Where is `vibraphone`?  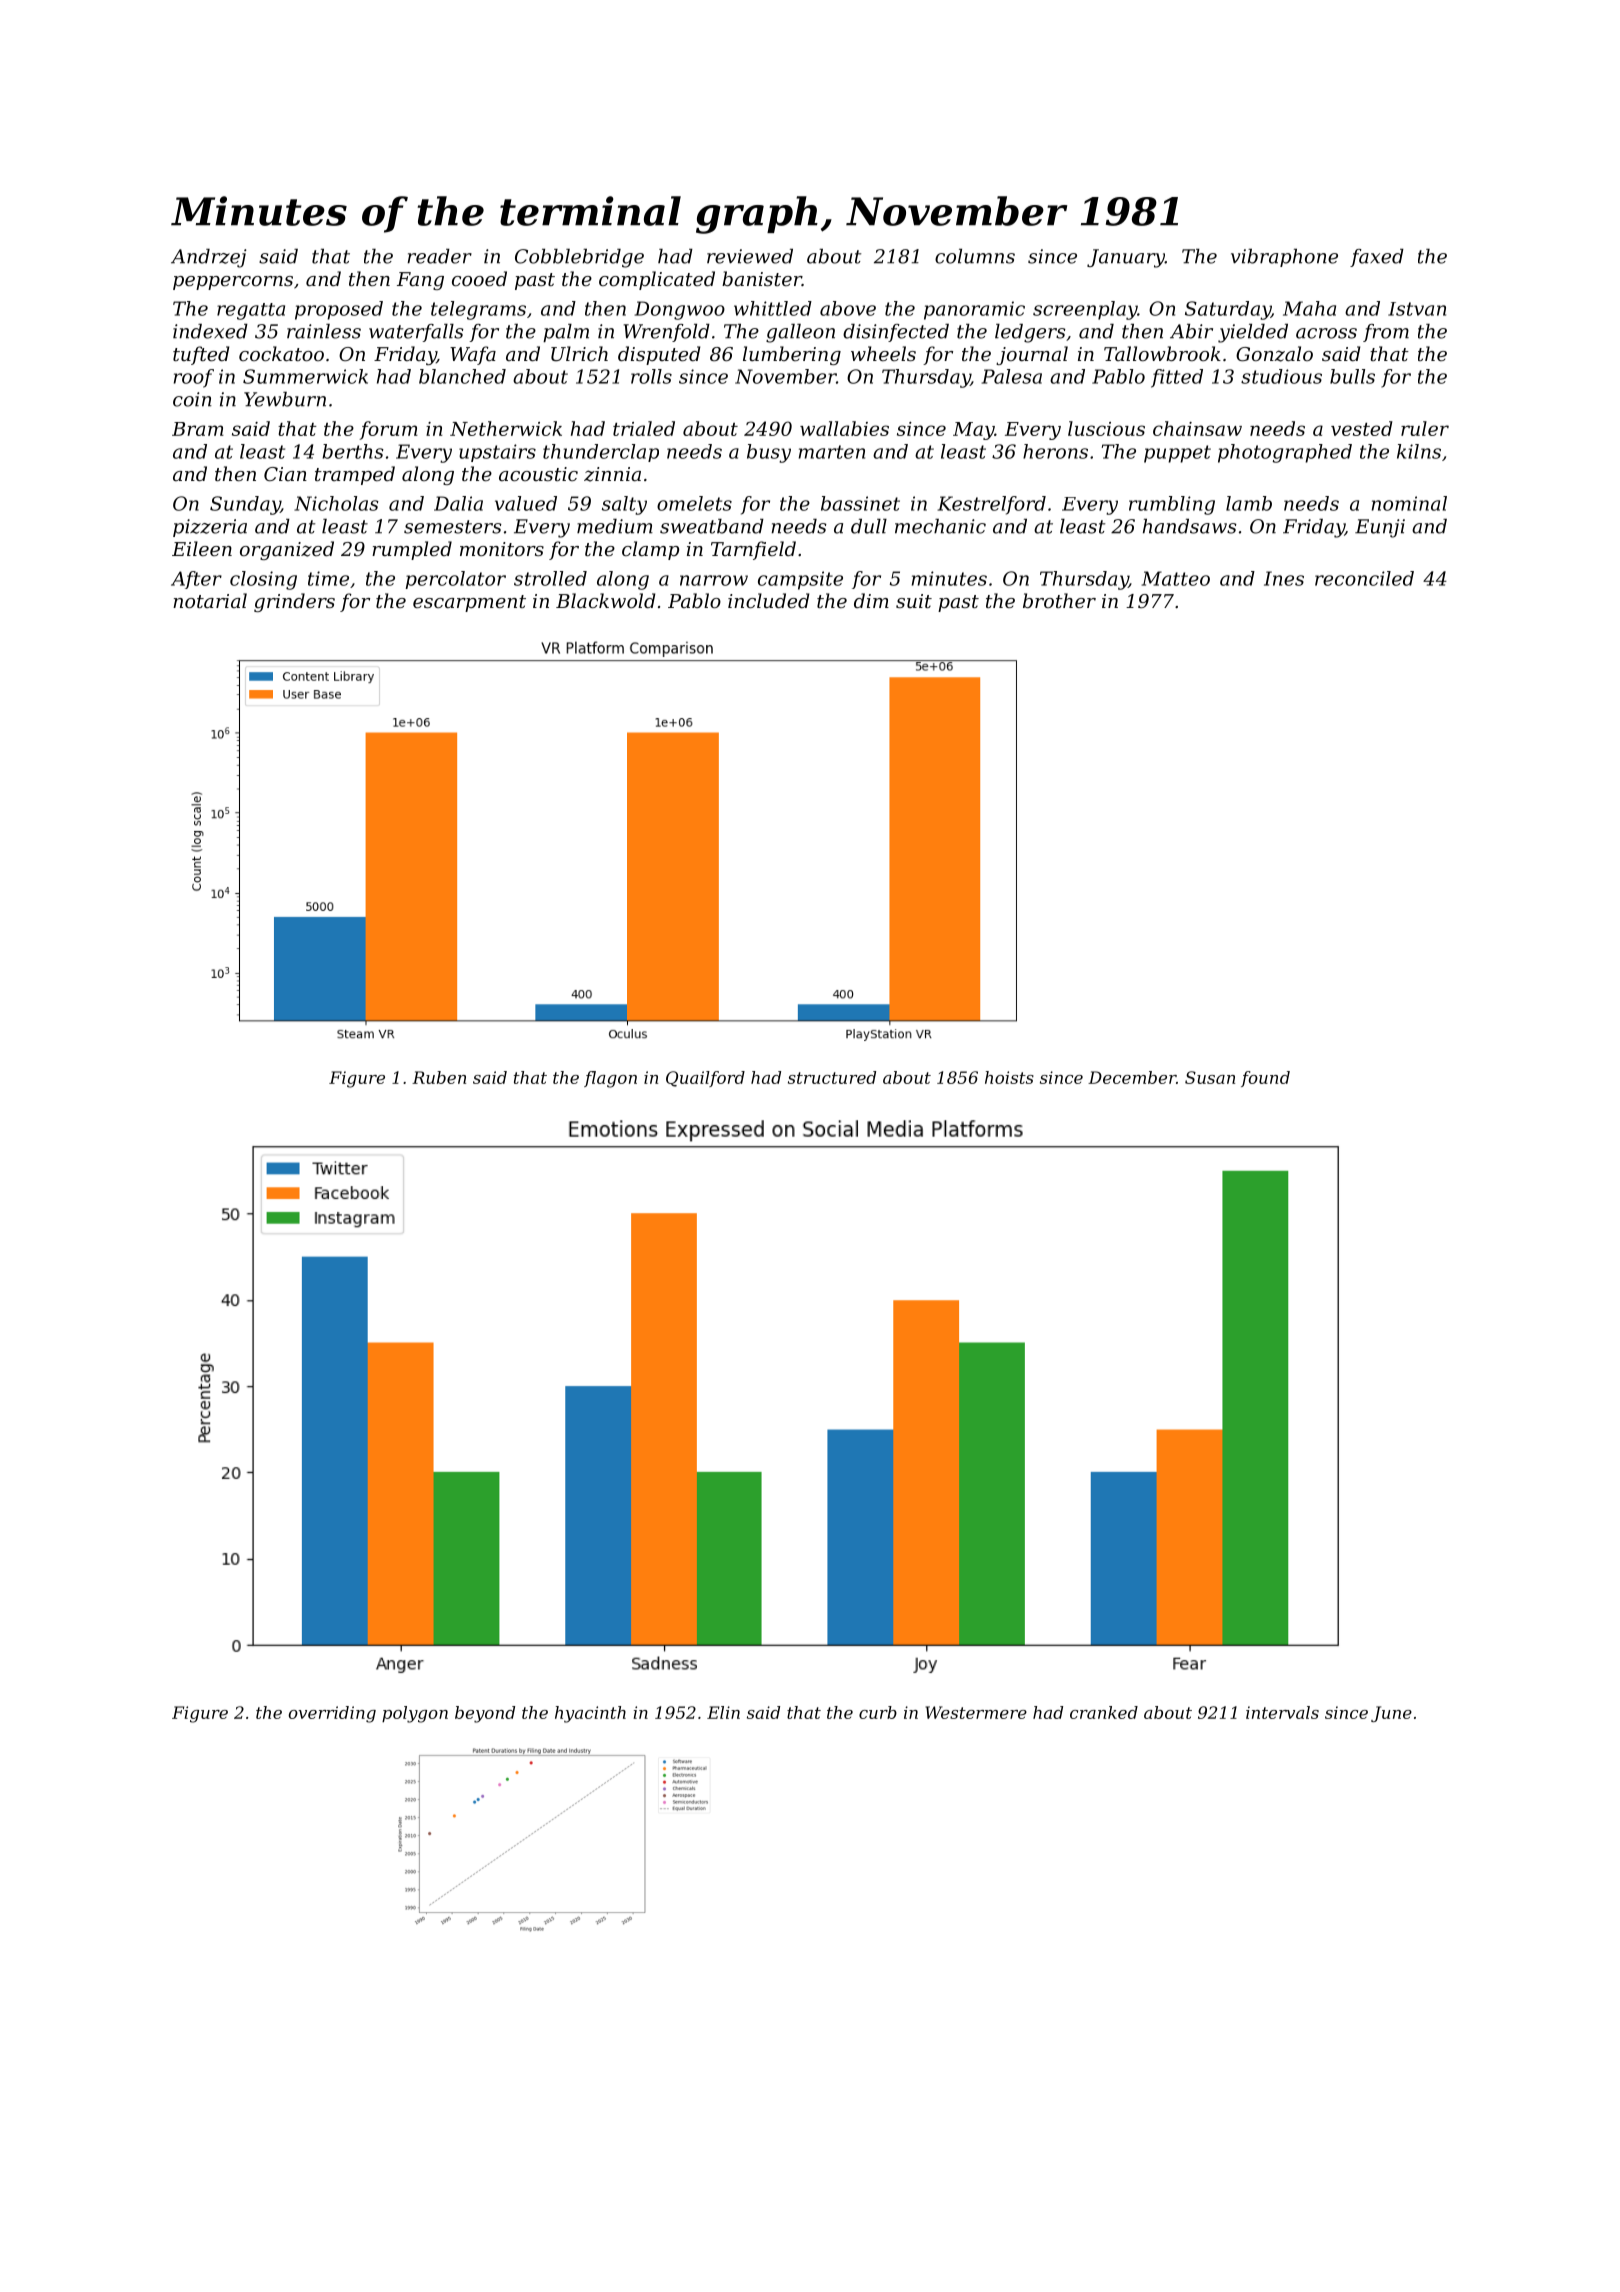
vibraphone is located at coordinates (1284, 258).
